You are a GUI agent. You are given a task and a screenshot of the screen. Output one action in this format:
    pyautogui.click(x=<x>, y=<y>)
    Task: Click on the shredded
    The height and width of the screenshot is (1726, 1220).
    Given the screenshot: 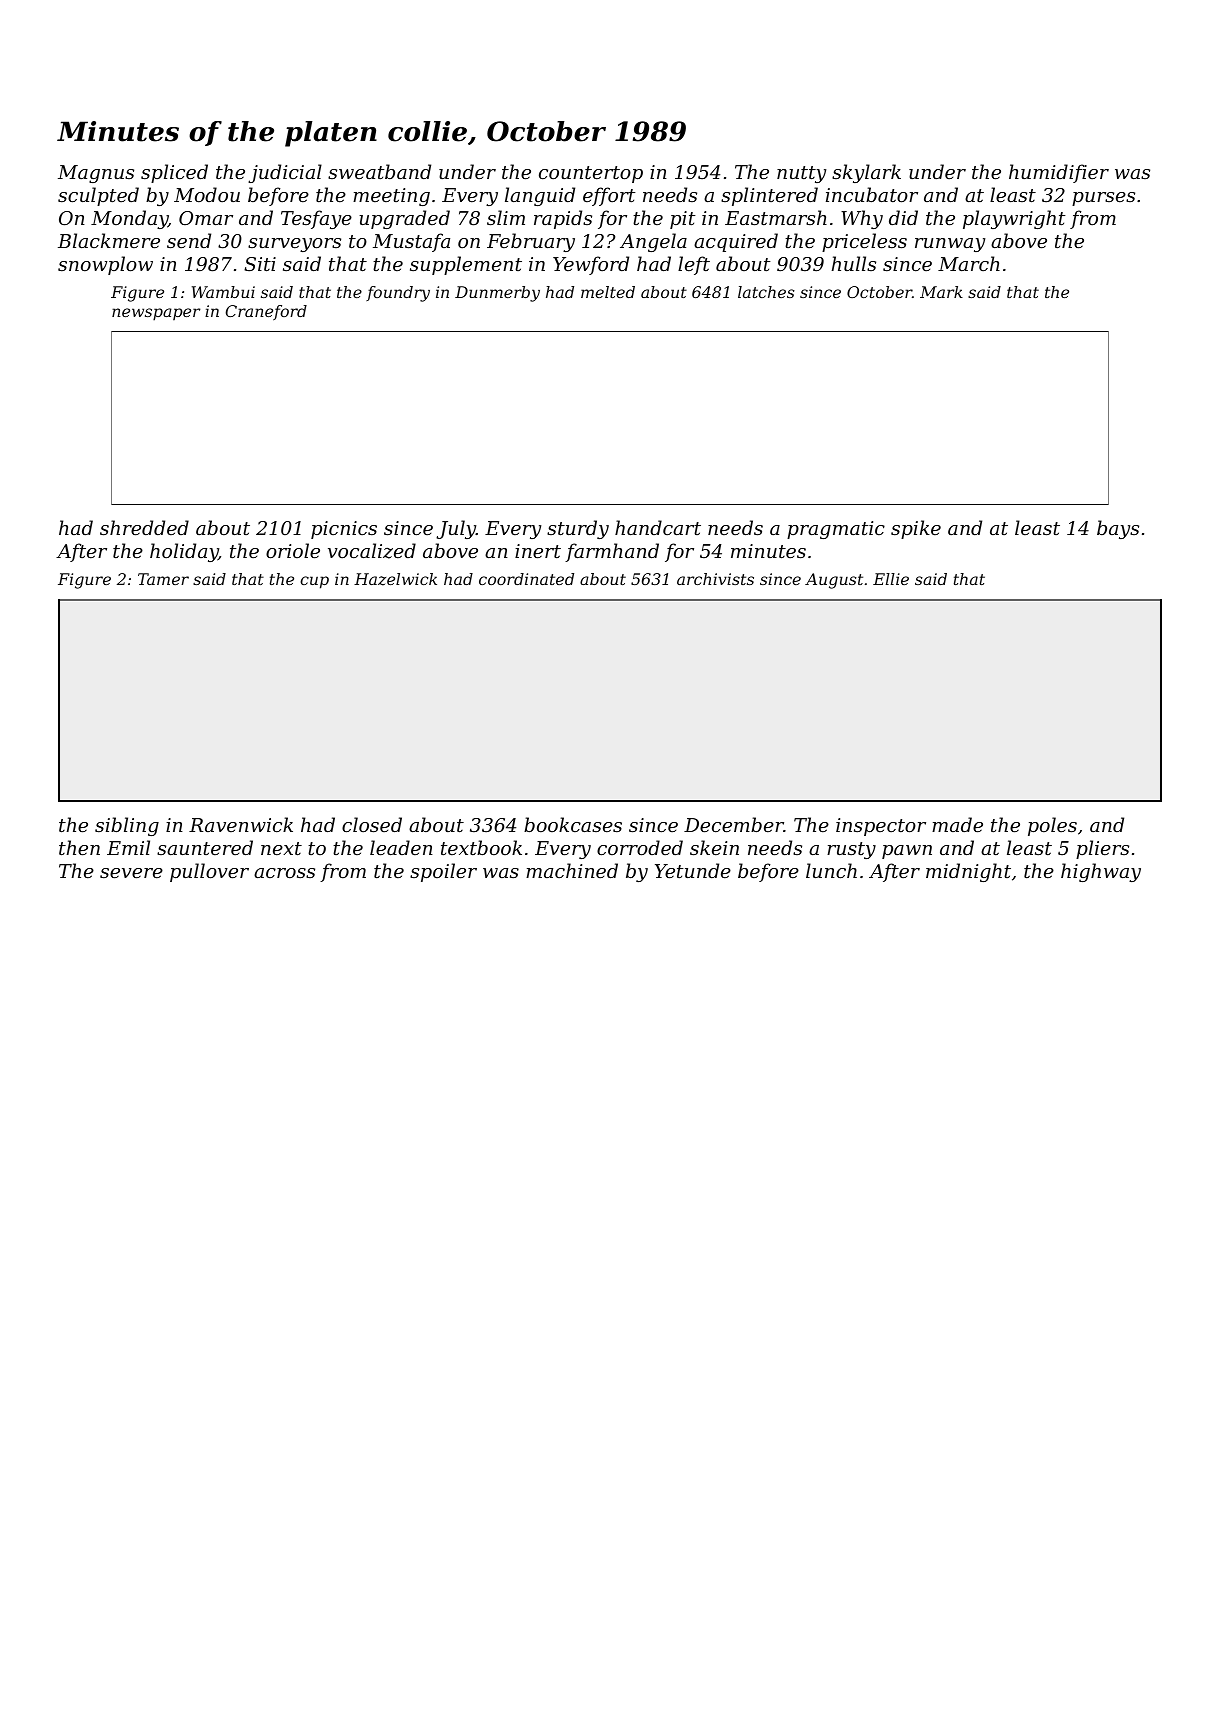 What is the action you would take?
    pyautogui.click(x=144, y=527)
